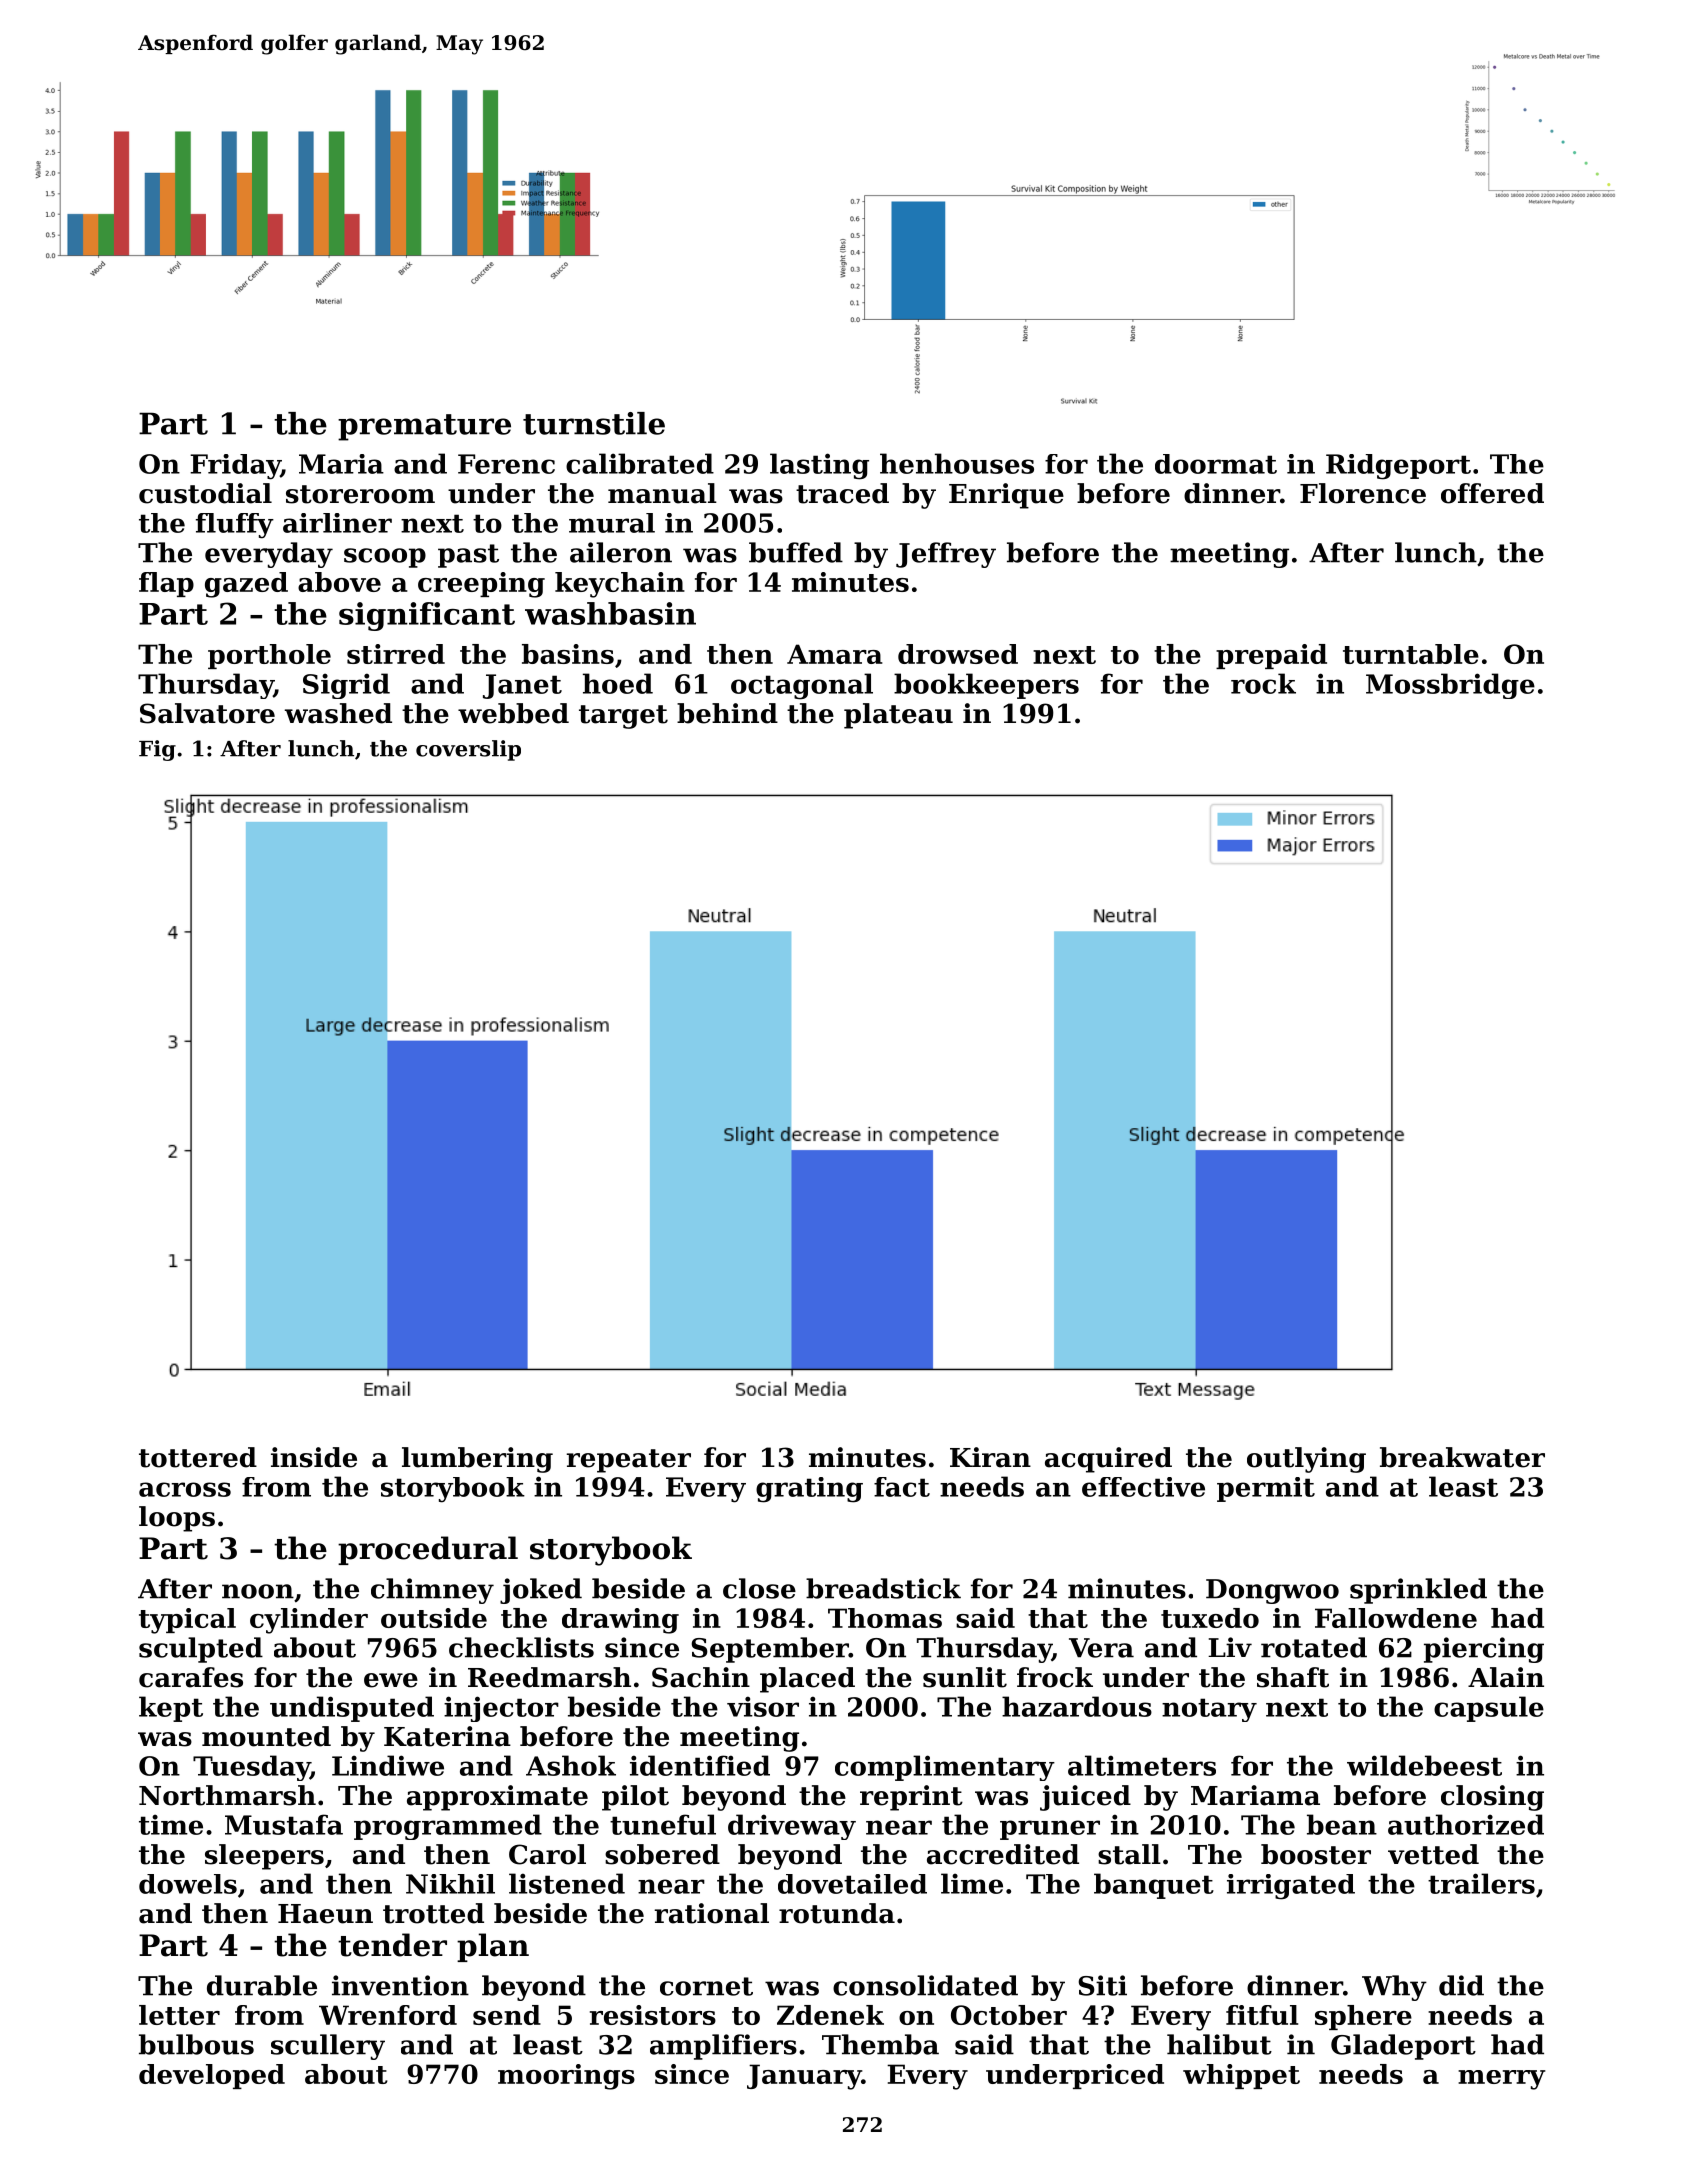 This screenshot has height=2178, width=1683. What do you see at coordinates (497, 1798) in the screenshot?
I see `approximate` at bounding box center [497, 1798].
